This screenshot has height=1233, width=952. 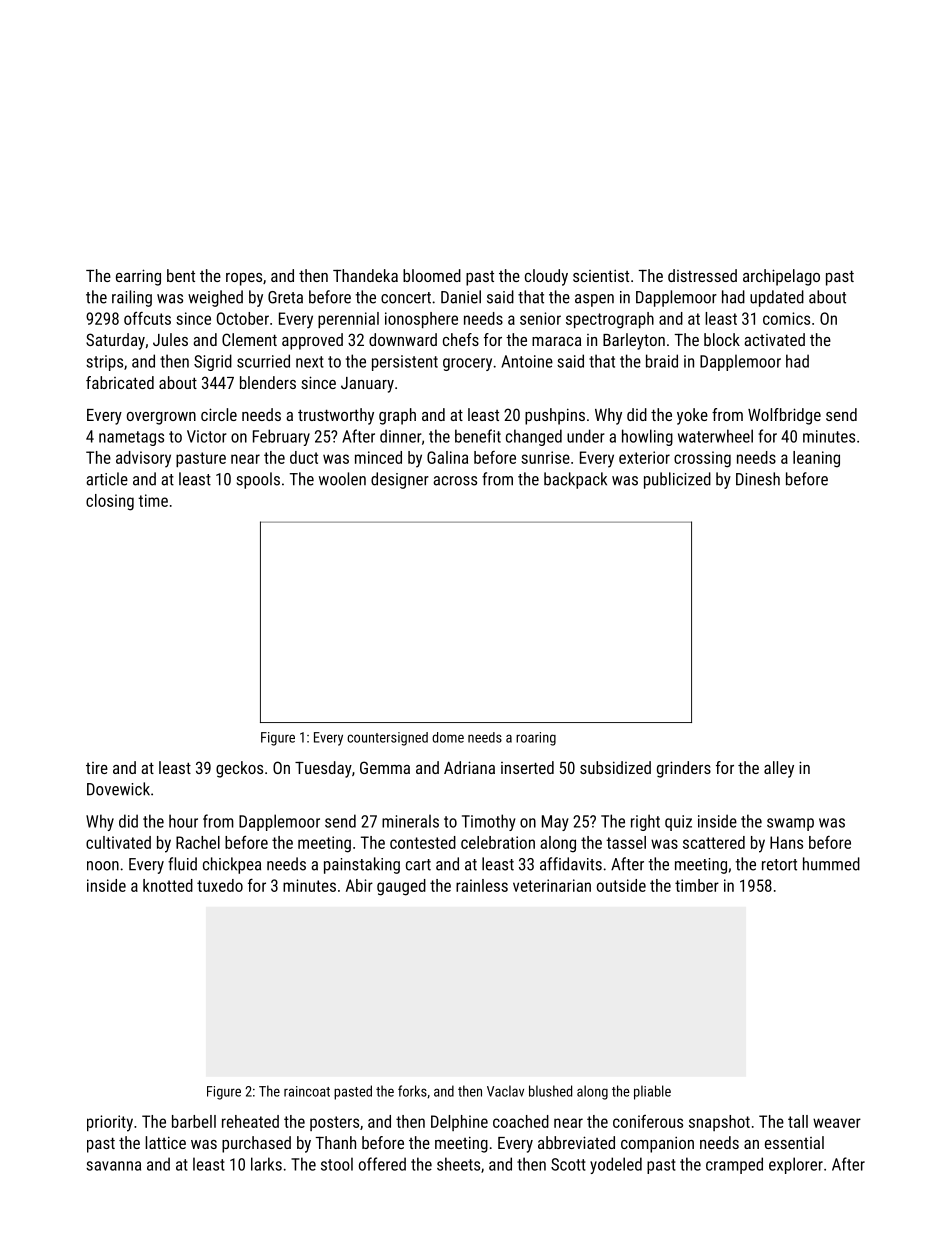 What do you see at coordinates (779, 769) in the screenshot?
I see `alley` at bounding box center [779, 769].
